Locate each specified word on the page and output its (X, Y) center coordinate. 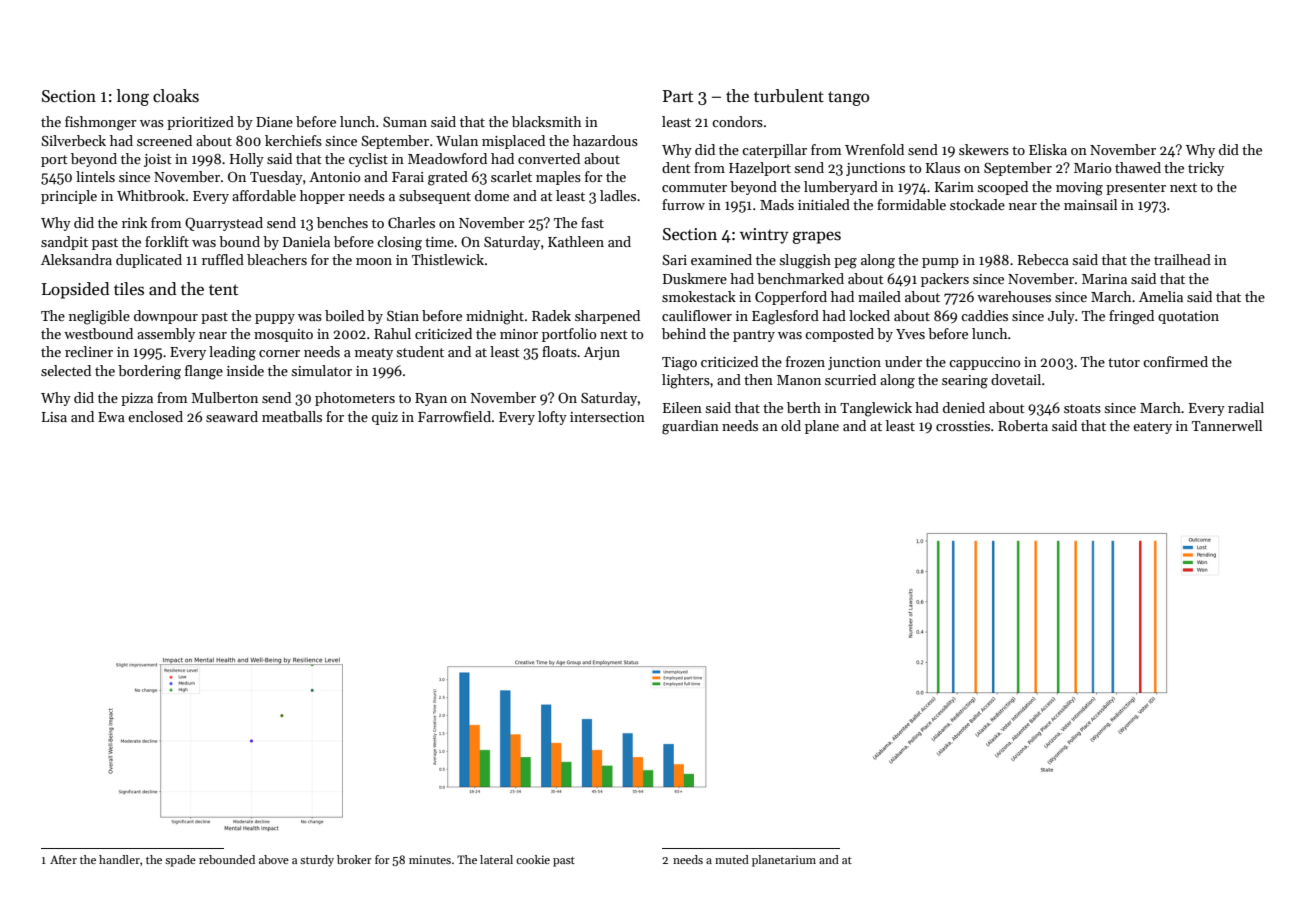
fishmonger (101, 123)
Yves (910, 334)
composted (839, 335)
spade (180, 861)
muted (732, 859)
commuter (694, 187)
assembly (166, 335)
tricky (1206, 169)
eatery (1152, 428)
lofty (552, 418)
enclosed (155, 416)
